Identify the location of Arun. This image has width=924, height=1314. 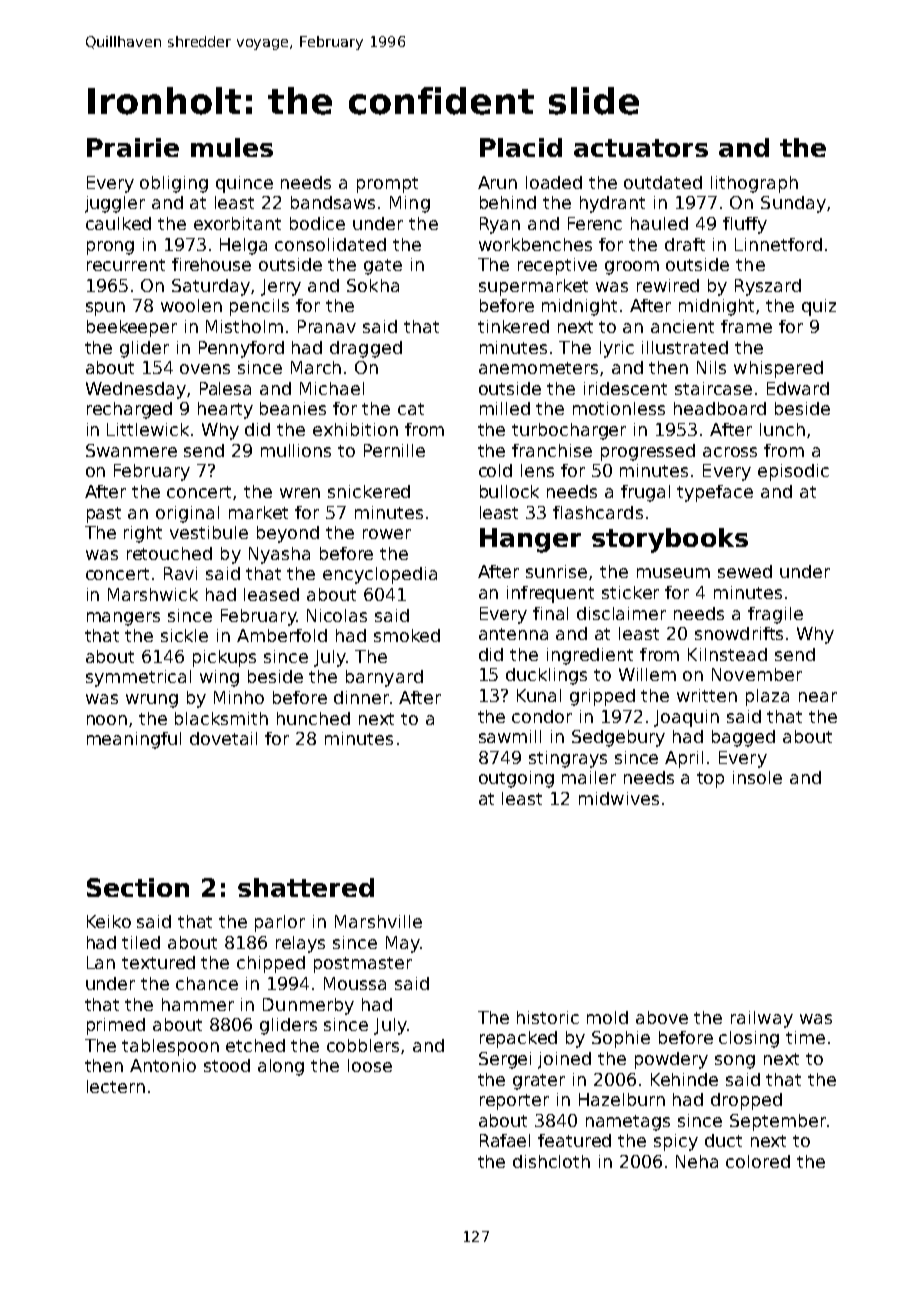
(497, 182).
